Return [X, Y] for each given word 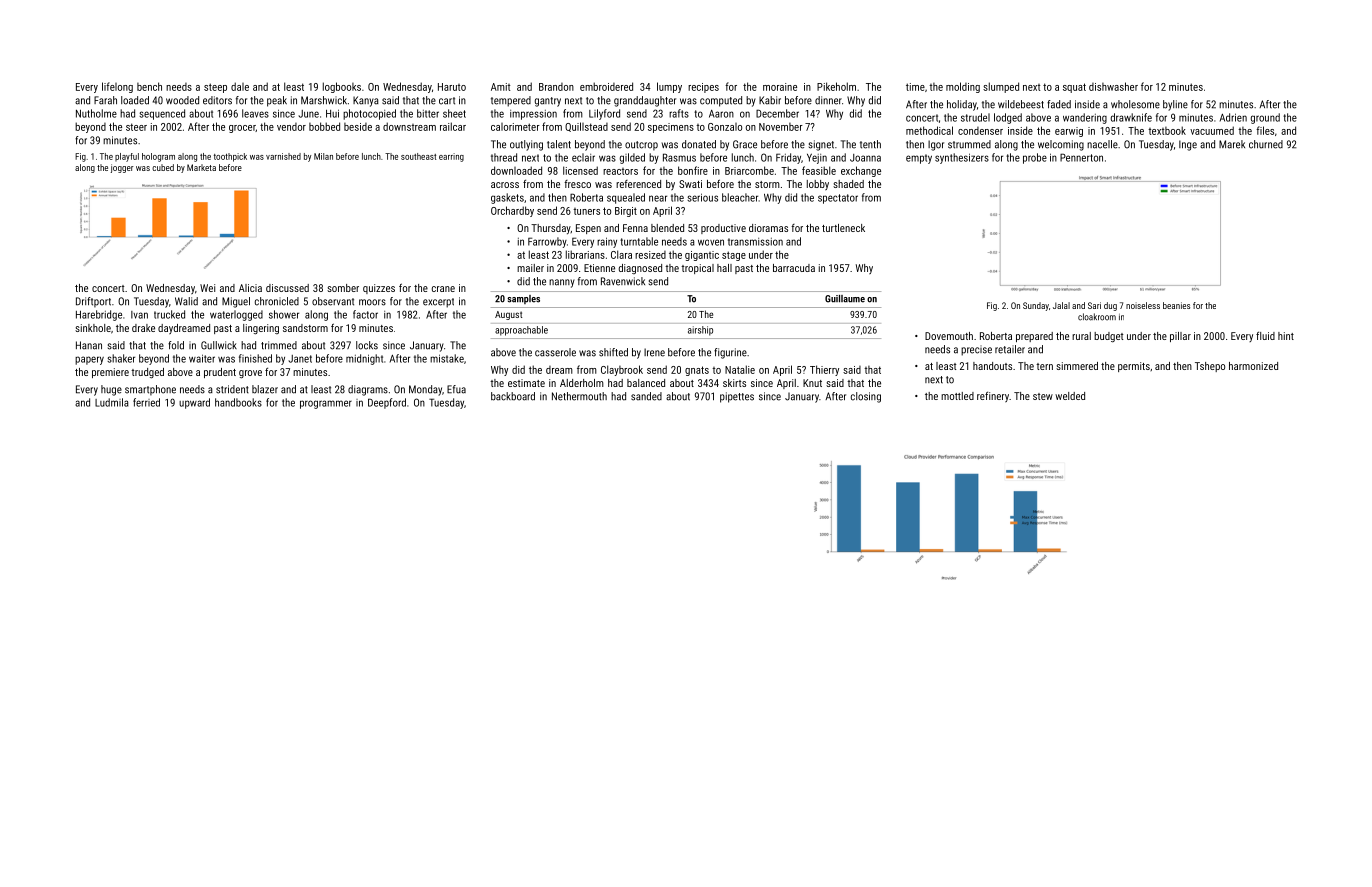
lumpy [669, 87]
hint [1286, 336]
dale [240, 86]
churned [1266, 144]
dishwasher [1113, 86]
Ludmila [112, 402]
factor [365, 314]
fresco [577, 184]
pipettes [737, 397]
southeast [419, 156]
